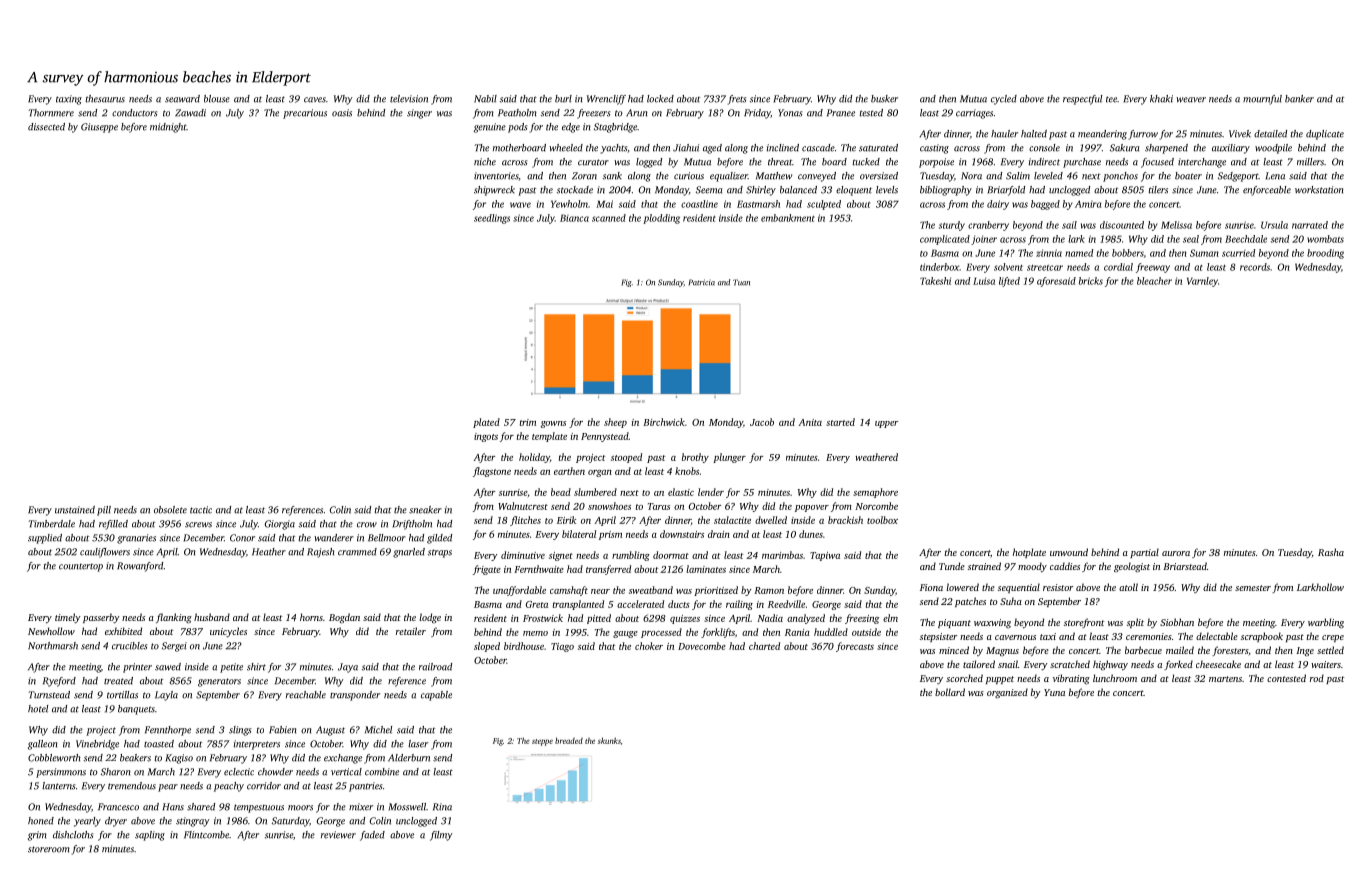  Describe the element at coordinates (51, 113) in the screenshot. I see `Thornmere` at that location.
